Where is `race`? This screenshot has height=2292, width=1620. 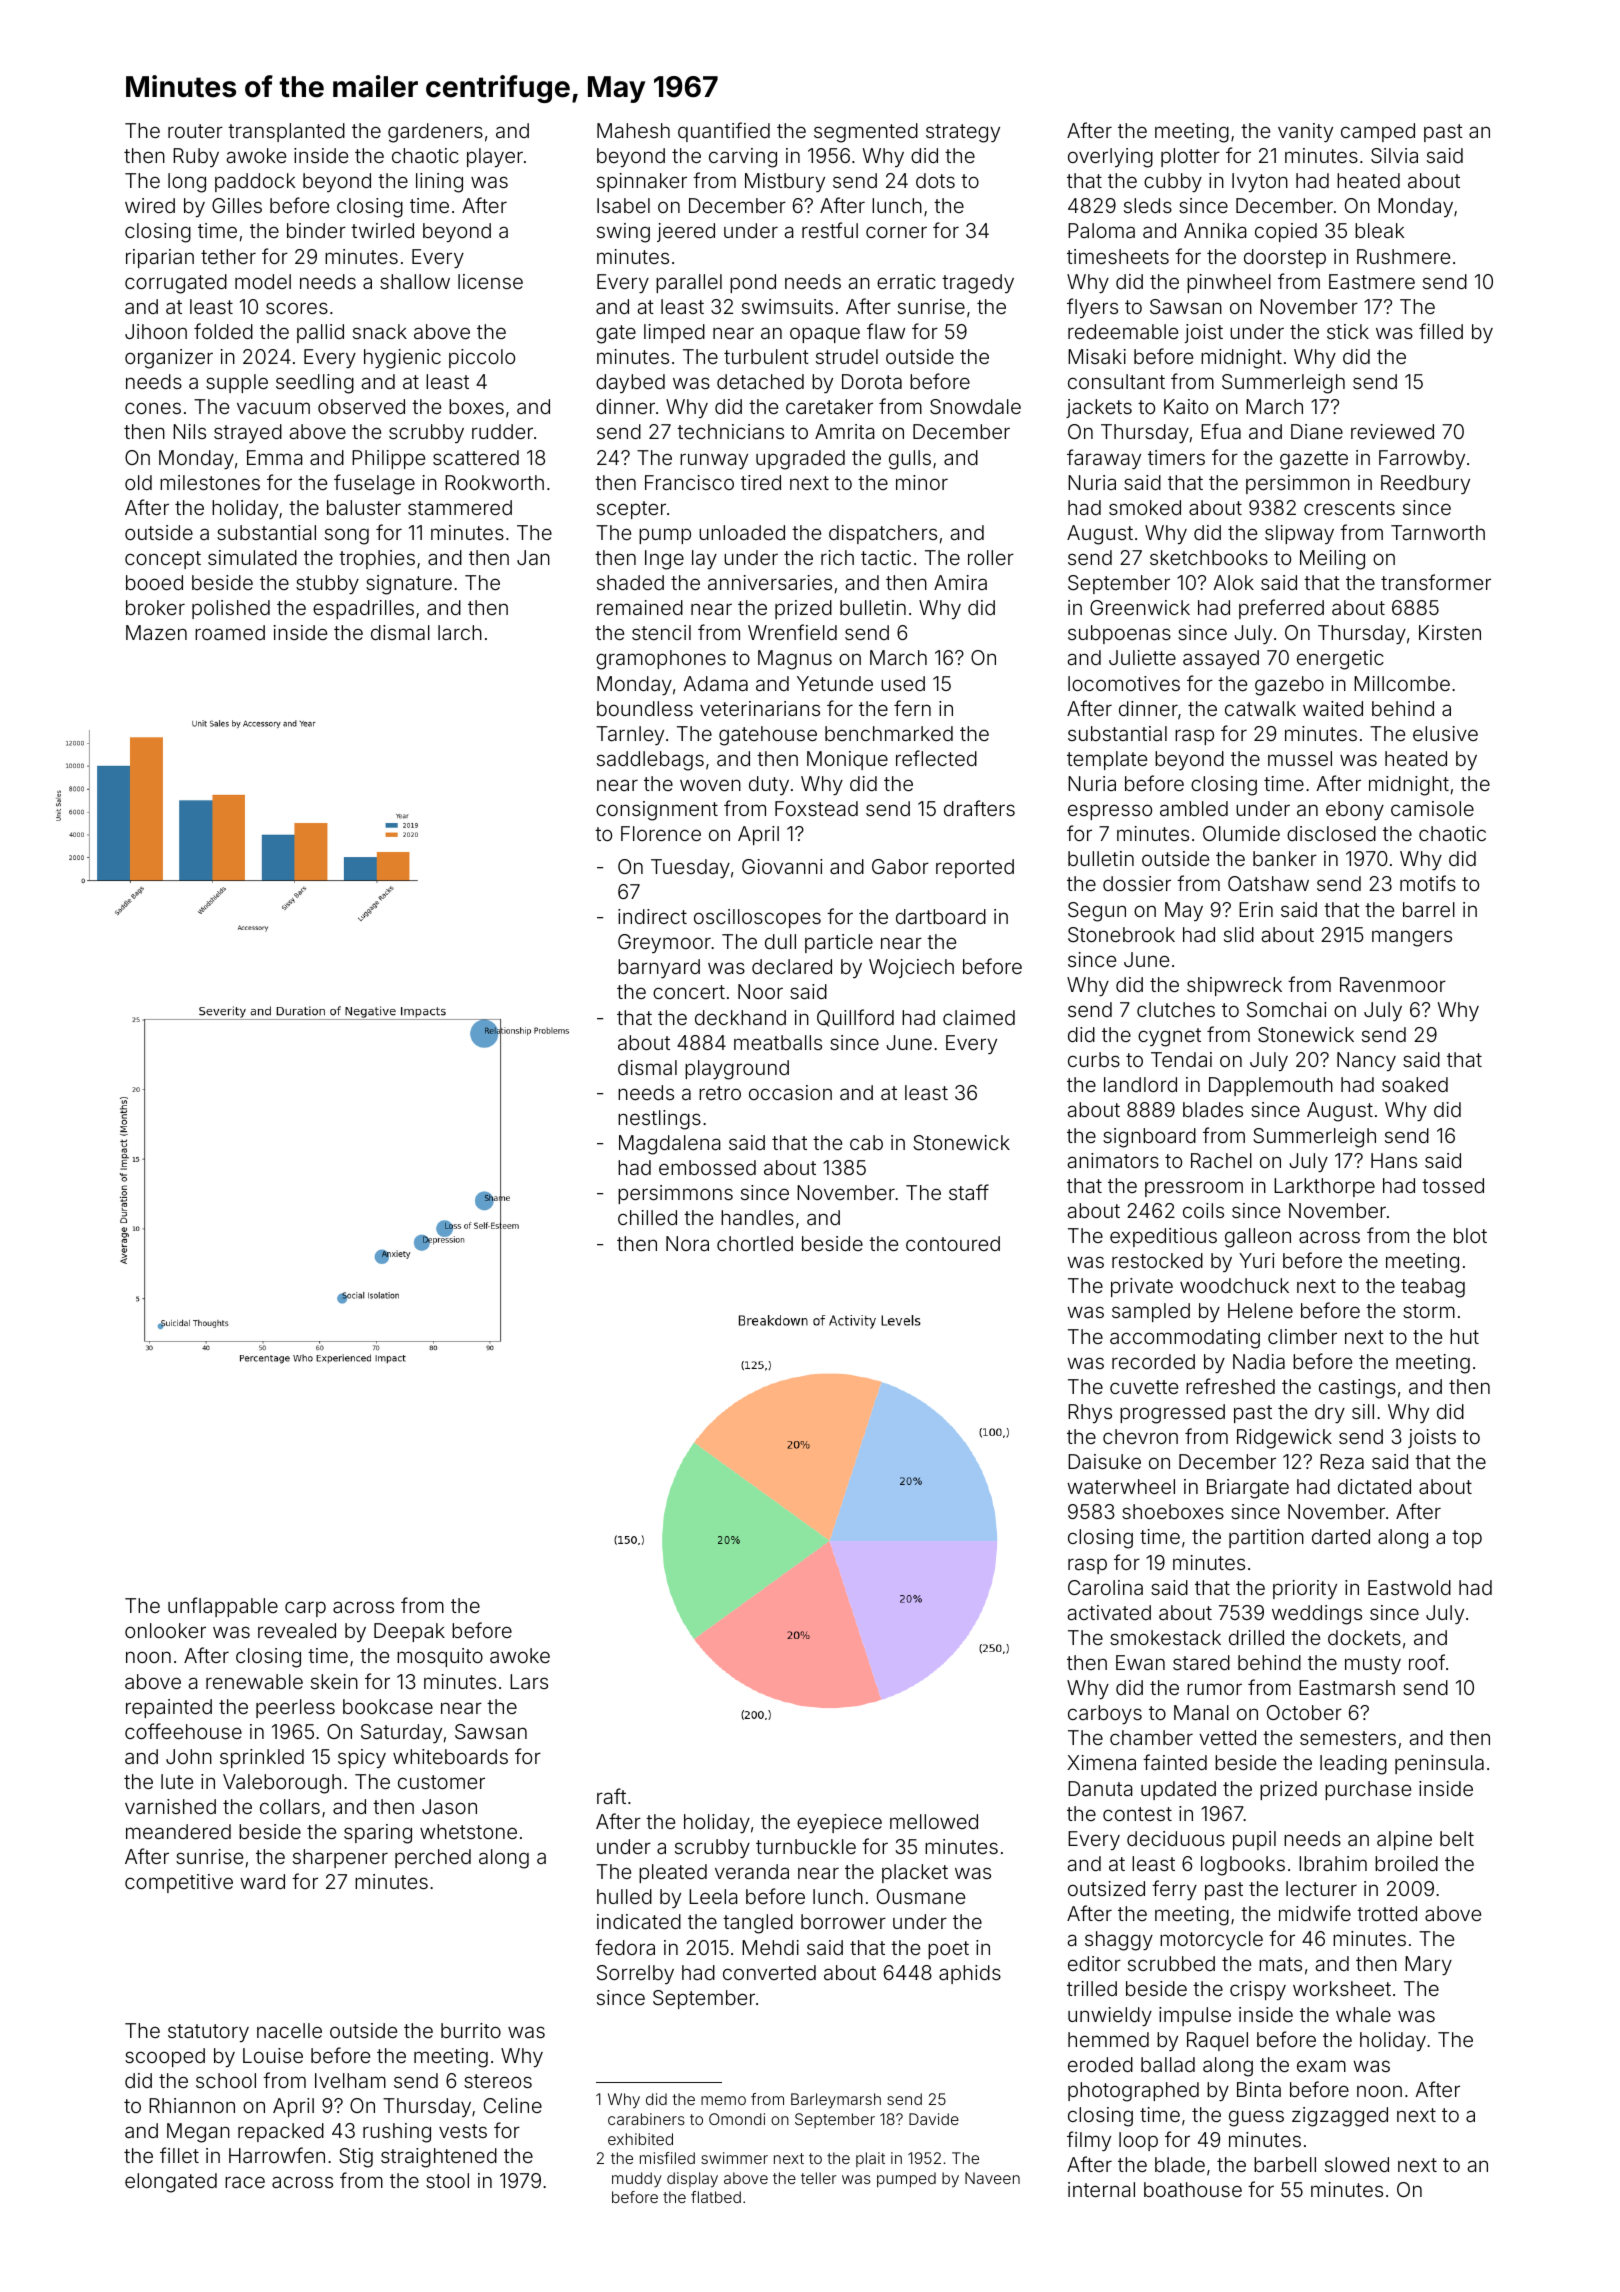 race is located at coordinates (245, 2182).
